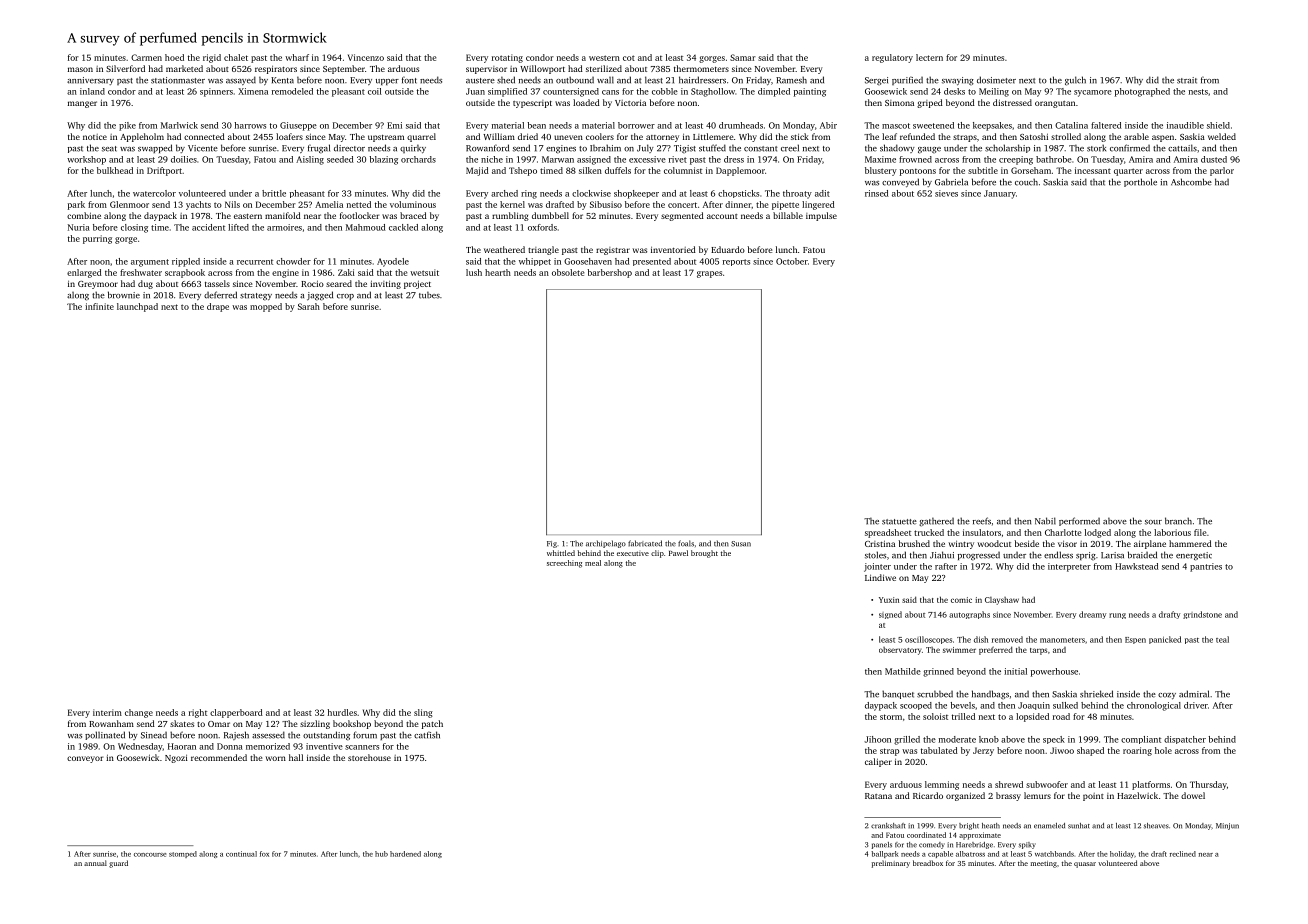 Image resolution: width=1308 pixels, height=924 pixels. What do you see at coordinates (1208, 785) in the screenshot?
I see `Thursday` at bounding box center [1208, 785].
